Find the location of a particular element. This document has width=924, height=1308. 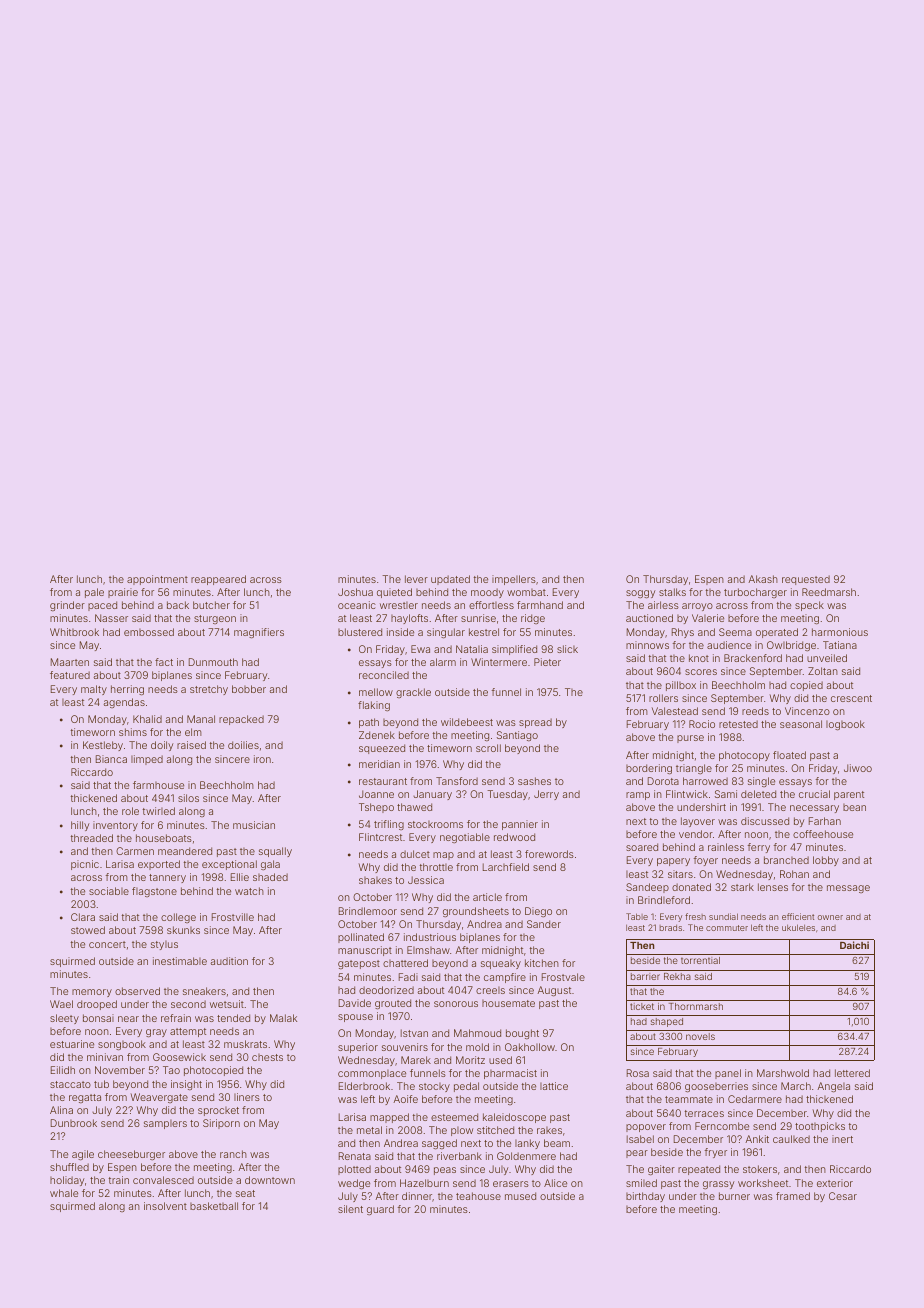

stowed is located at coordinates (88, 930).
